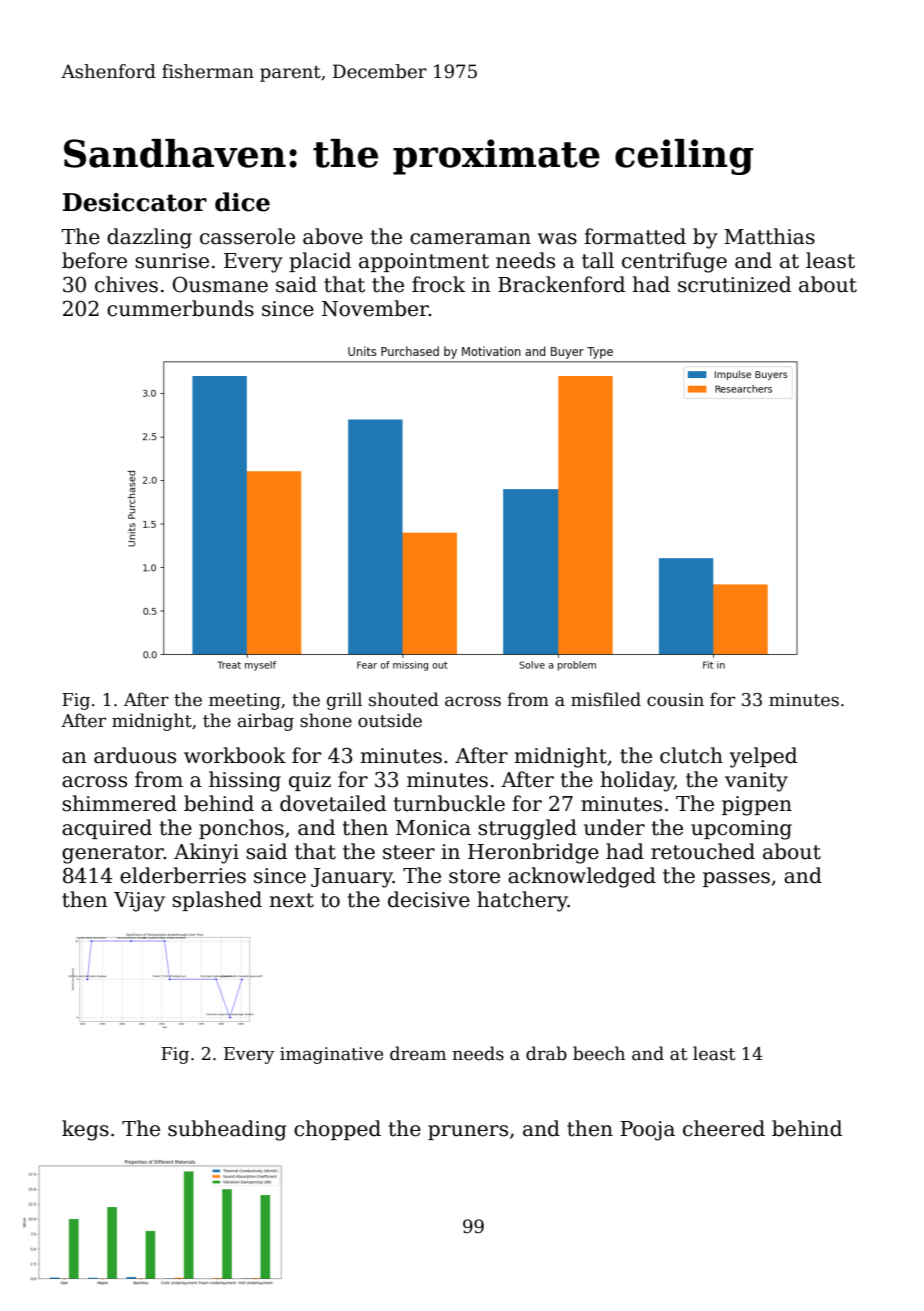  I want to click on Desiccator, so click(134, 202).
